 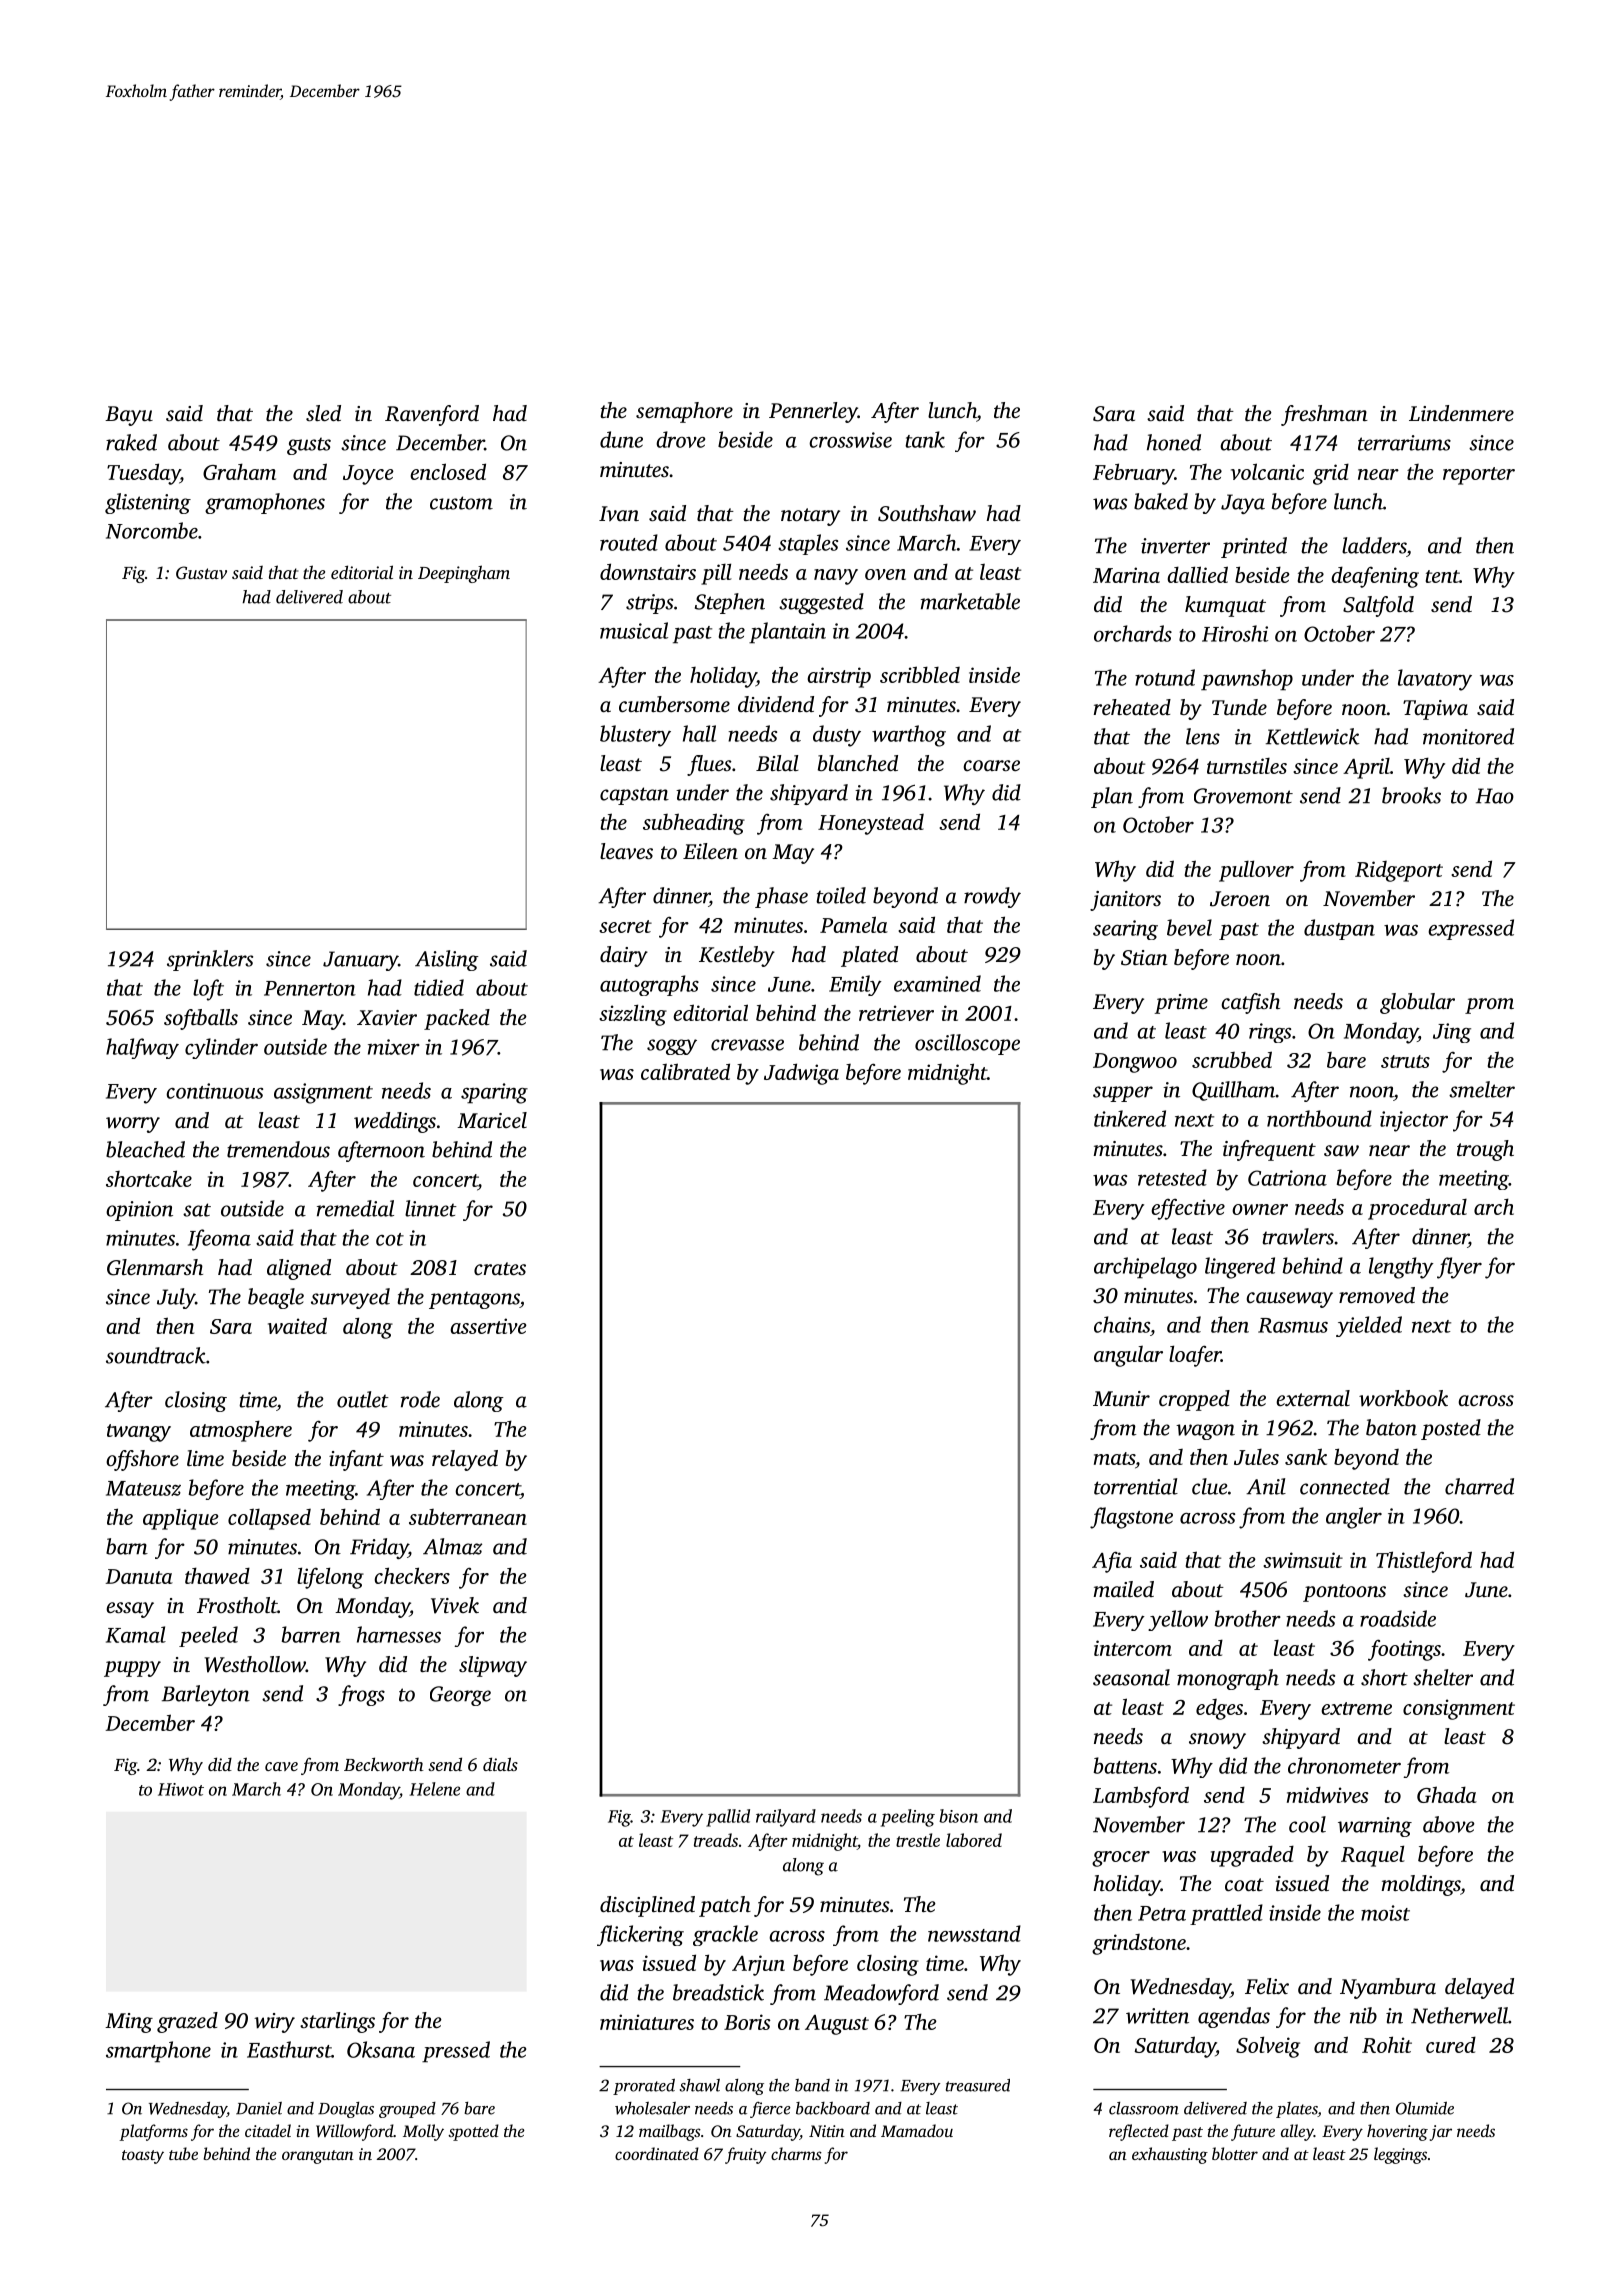 What do you see at coordinates (1121, 1398) in the screenshot?
I see `Munir` at bounding box center [1121, 1398].
